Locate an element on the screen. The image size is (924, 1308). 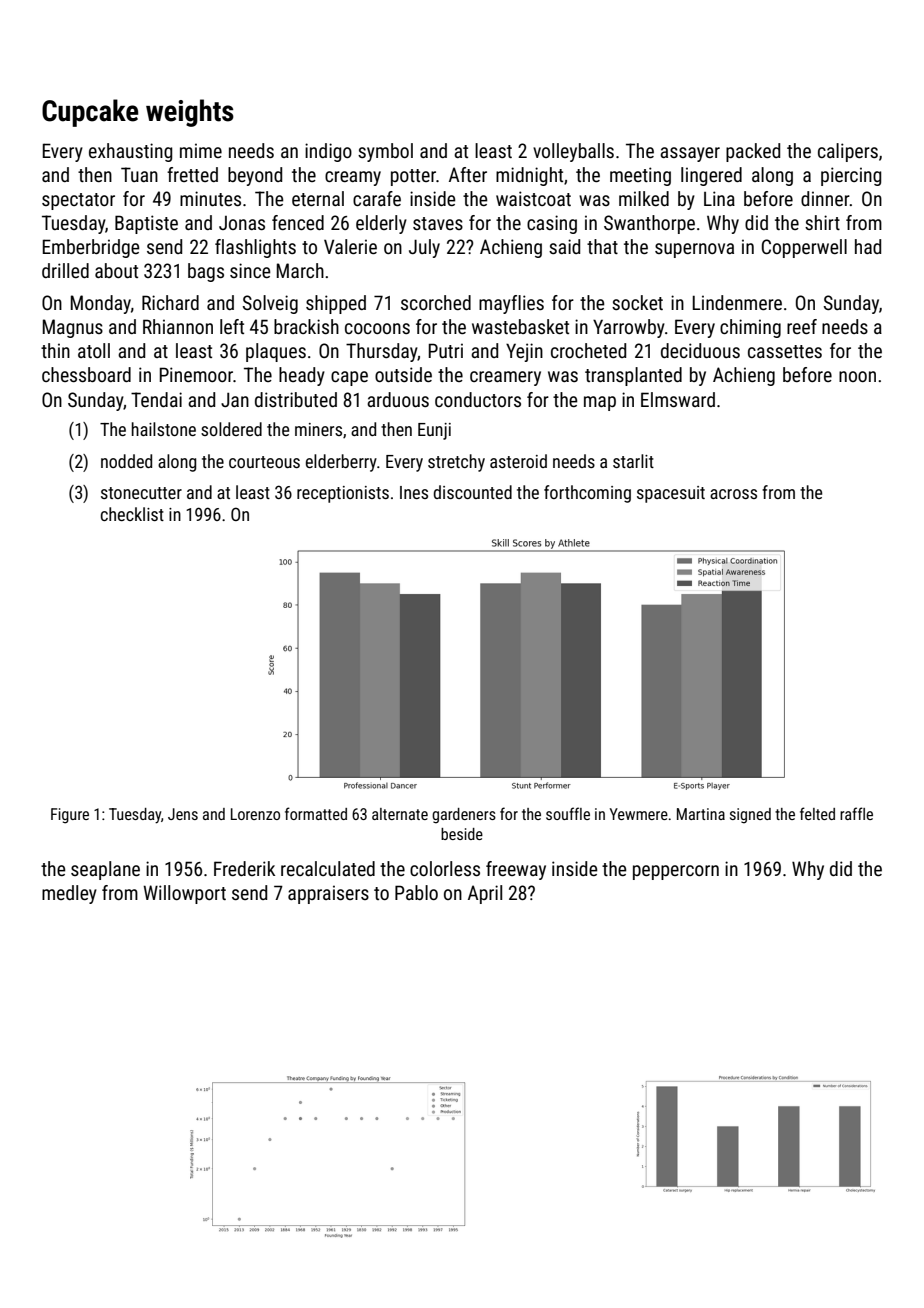
receptionists is located at coordinates (343, 494).
